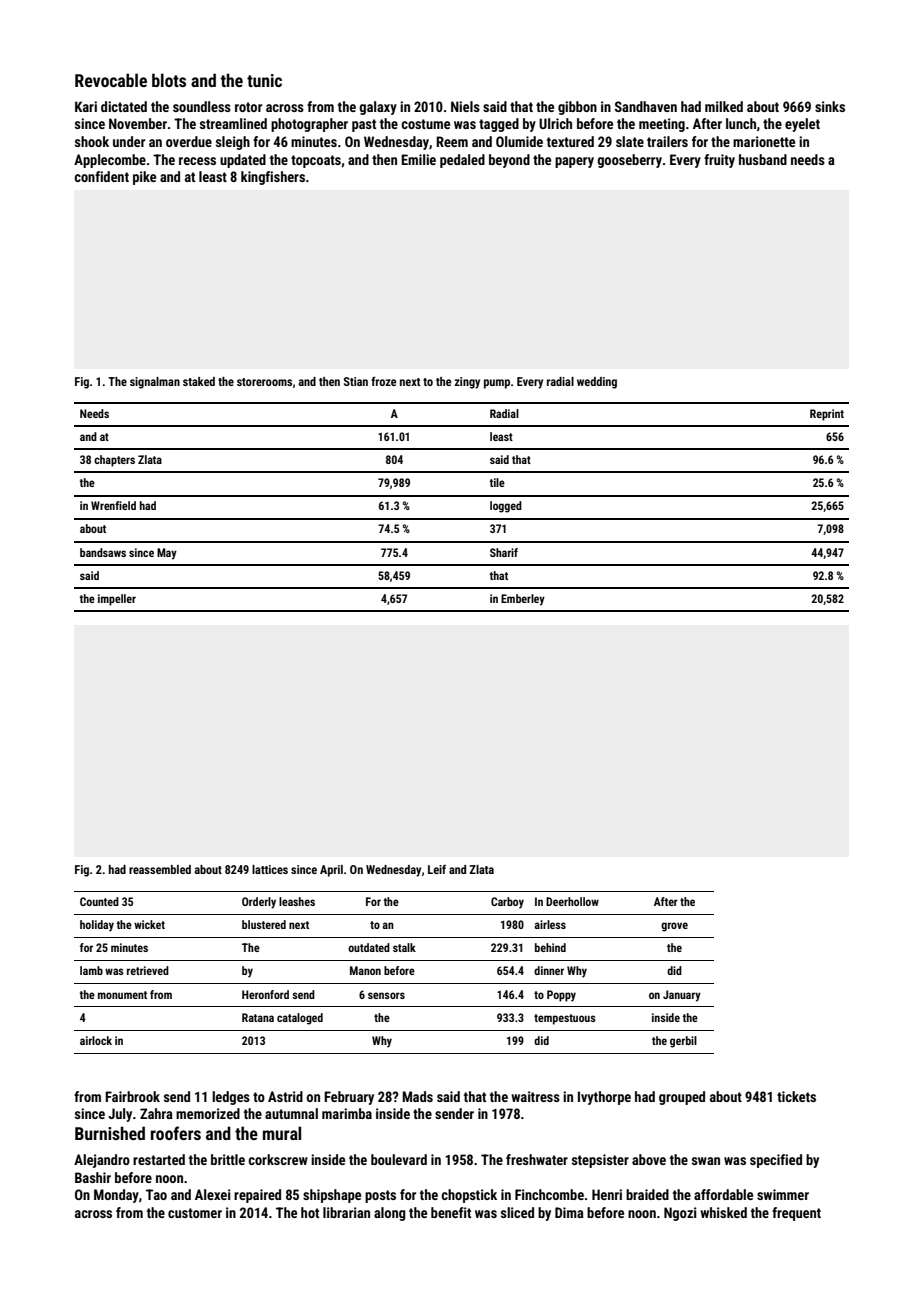  I want to click on tickets, so click(796, 1096).
